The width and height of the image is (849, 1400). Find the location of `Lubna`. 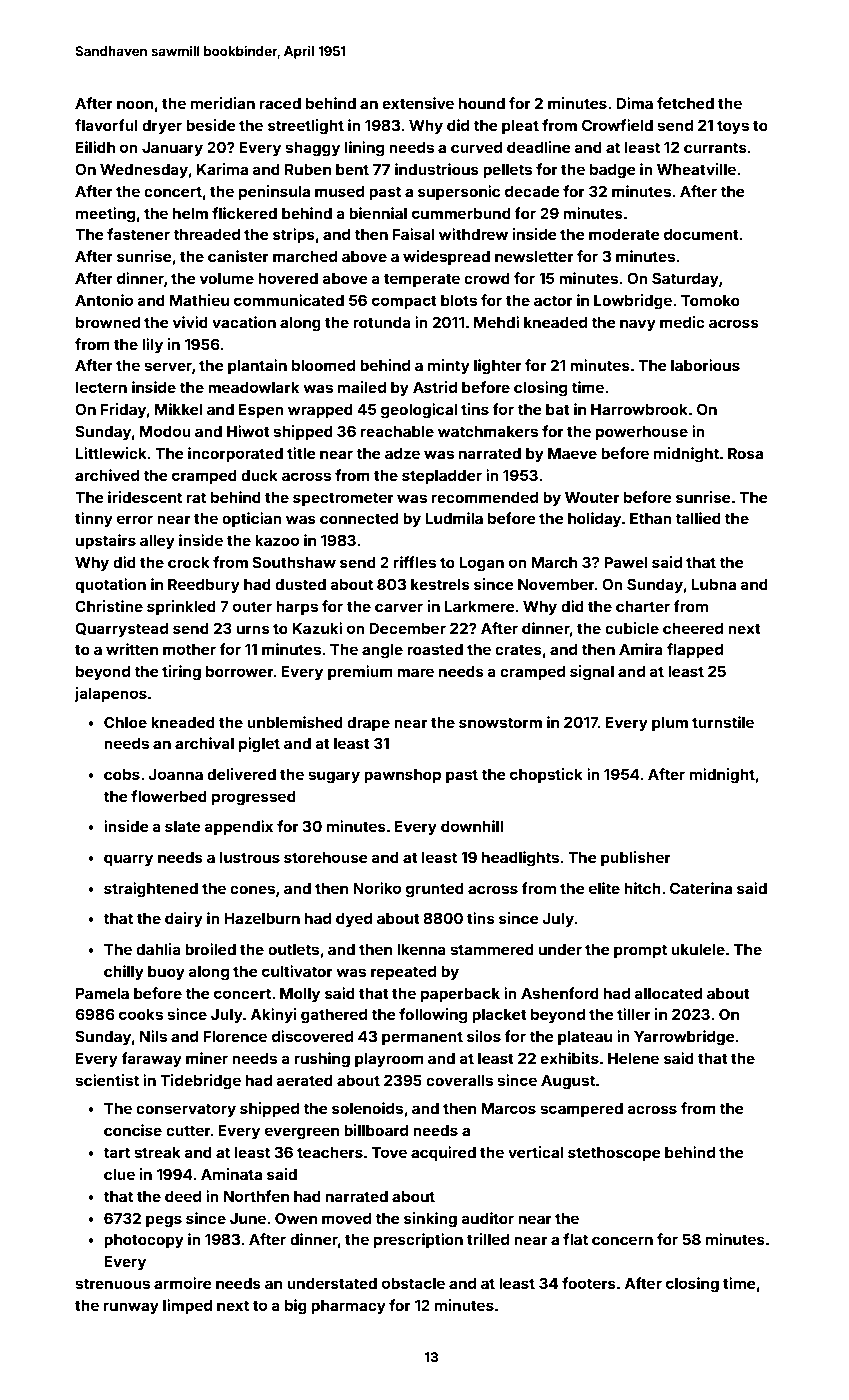

Lubna is located at coordinates (713, 584).
